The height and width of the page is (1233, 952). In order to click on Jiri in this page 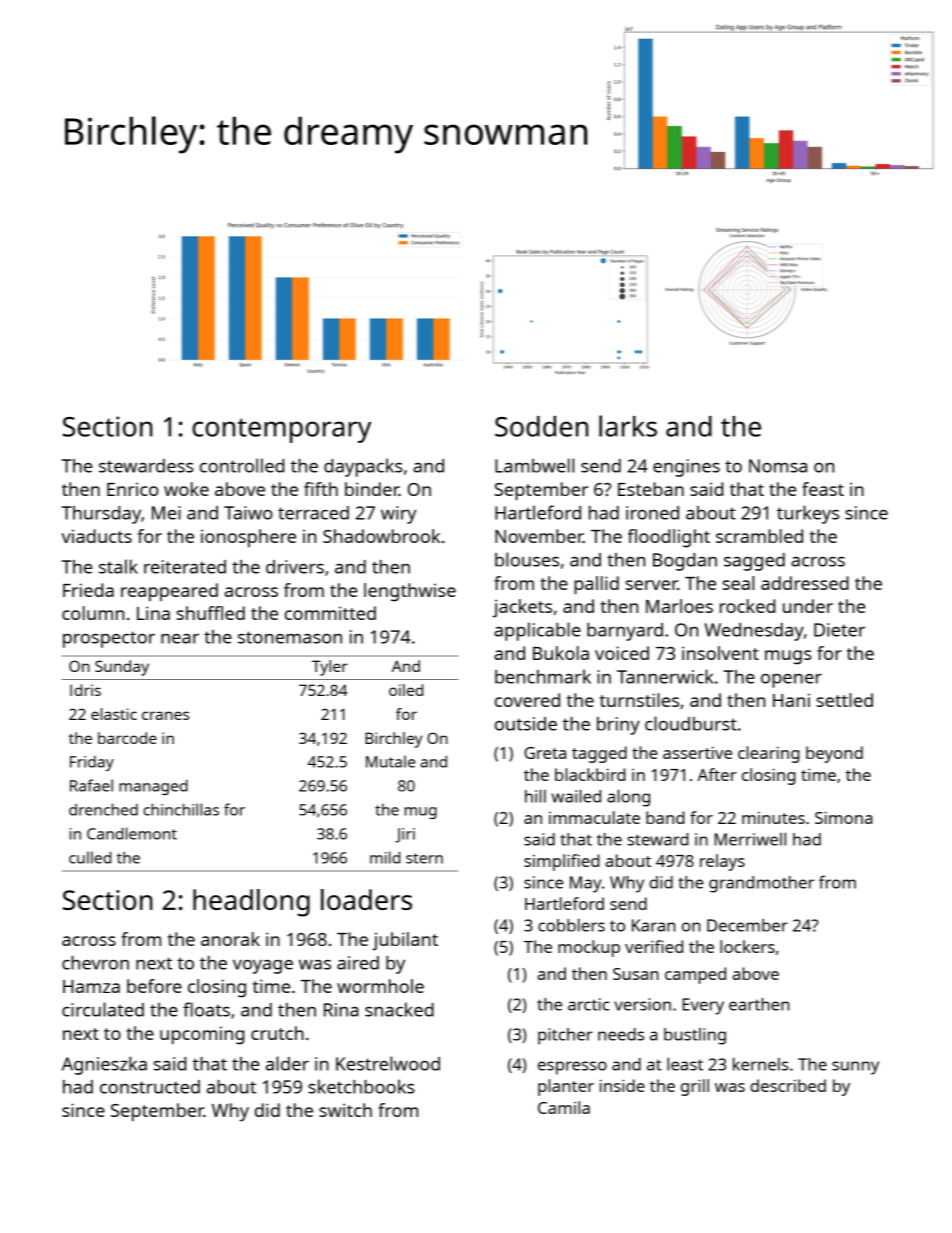, I will do `click(405, 835)`.
